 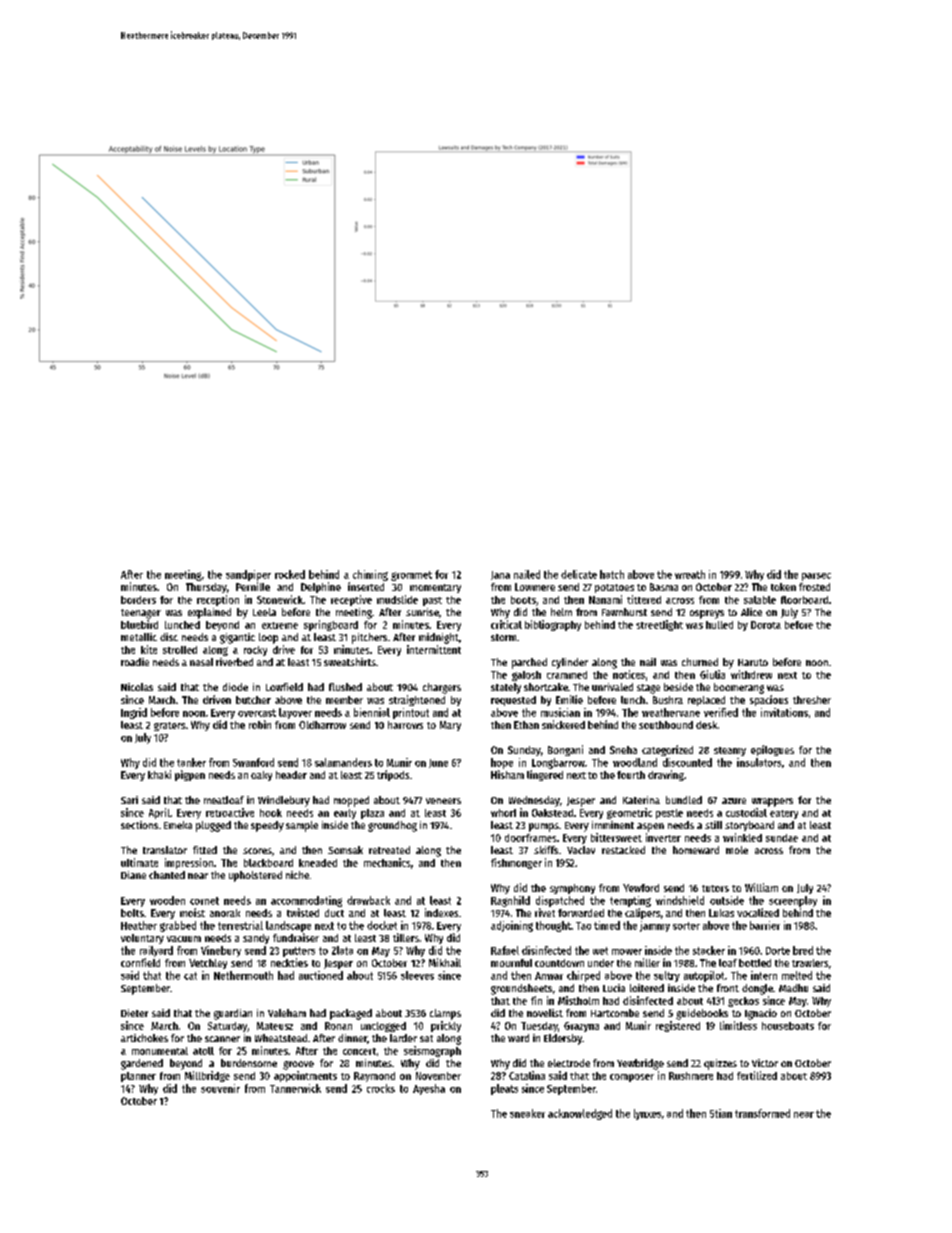 What do you see at coordinates (432, 601) in the page?
I see `past` at bounding box center [432, 601].
